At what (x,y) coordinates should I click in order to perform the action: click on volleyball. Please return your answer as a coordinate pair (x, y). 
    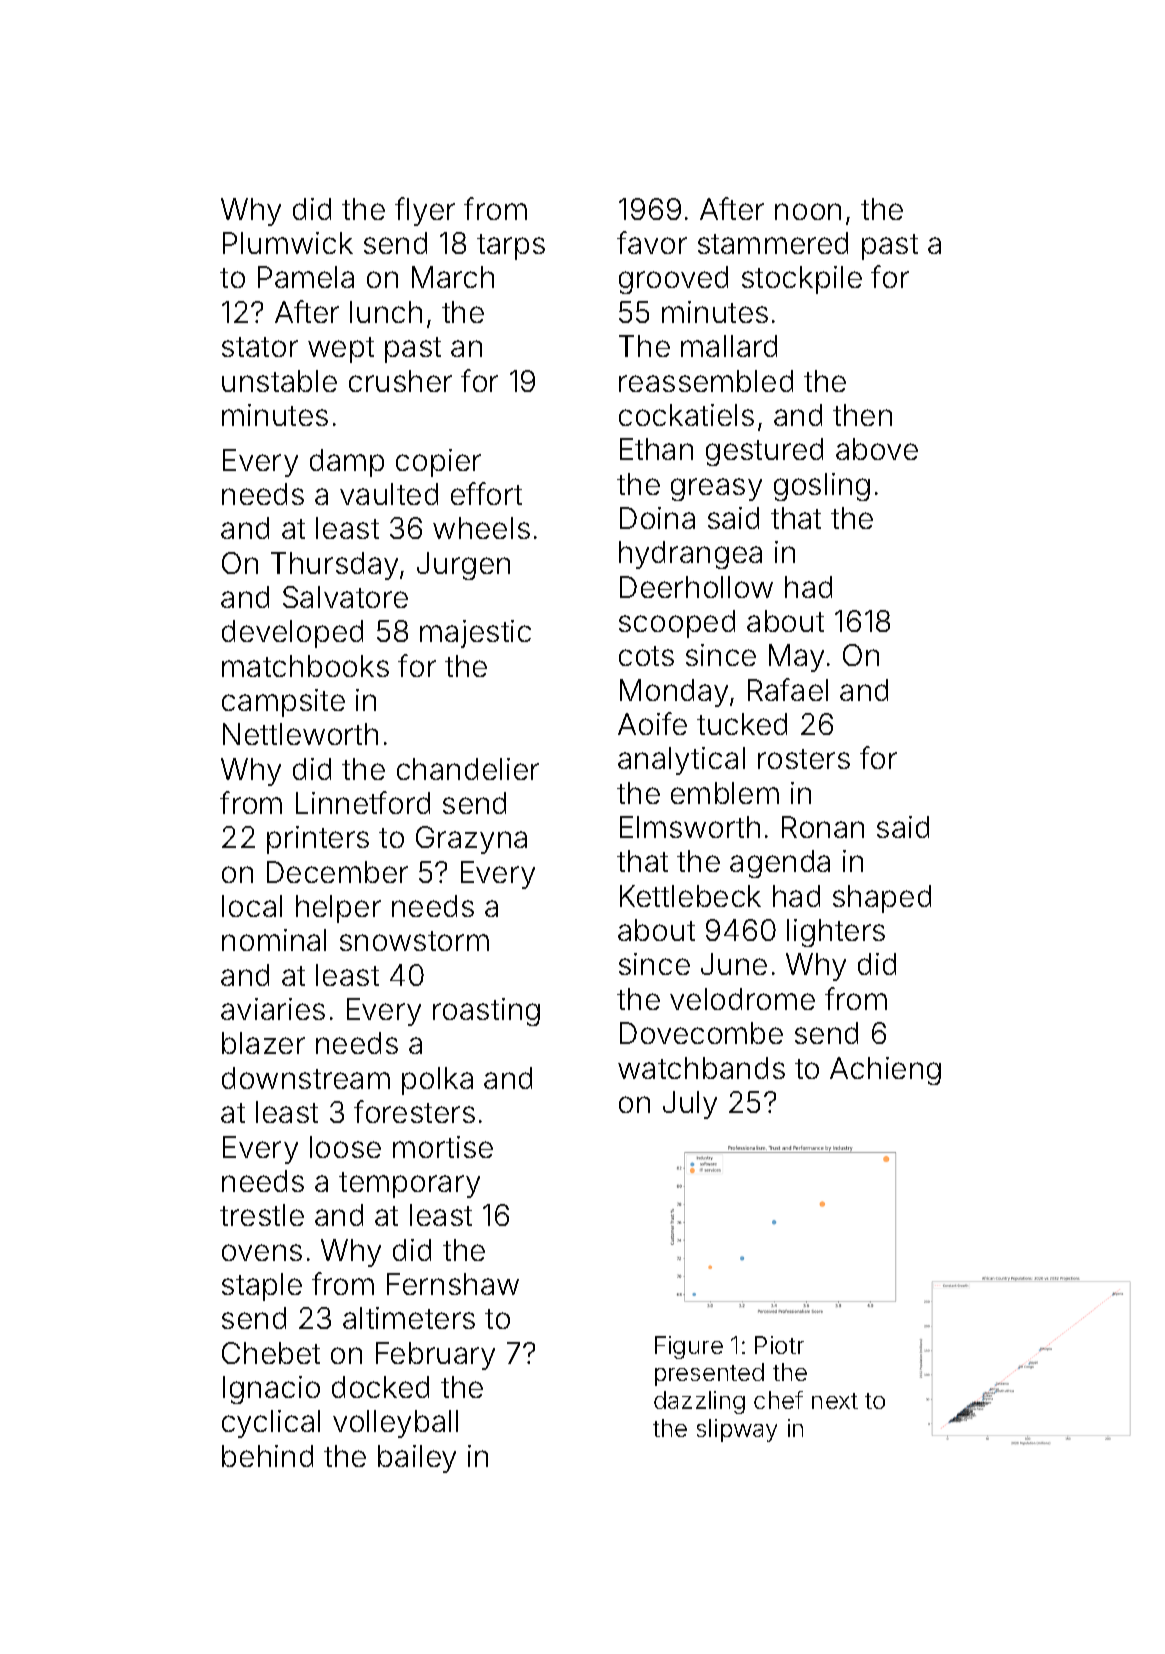
    Looking at the image, I should click on (395, 1424).
